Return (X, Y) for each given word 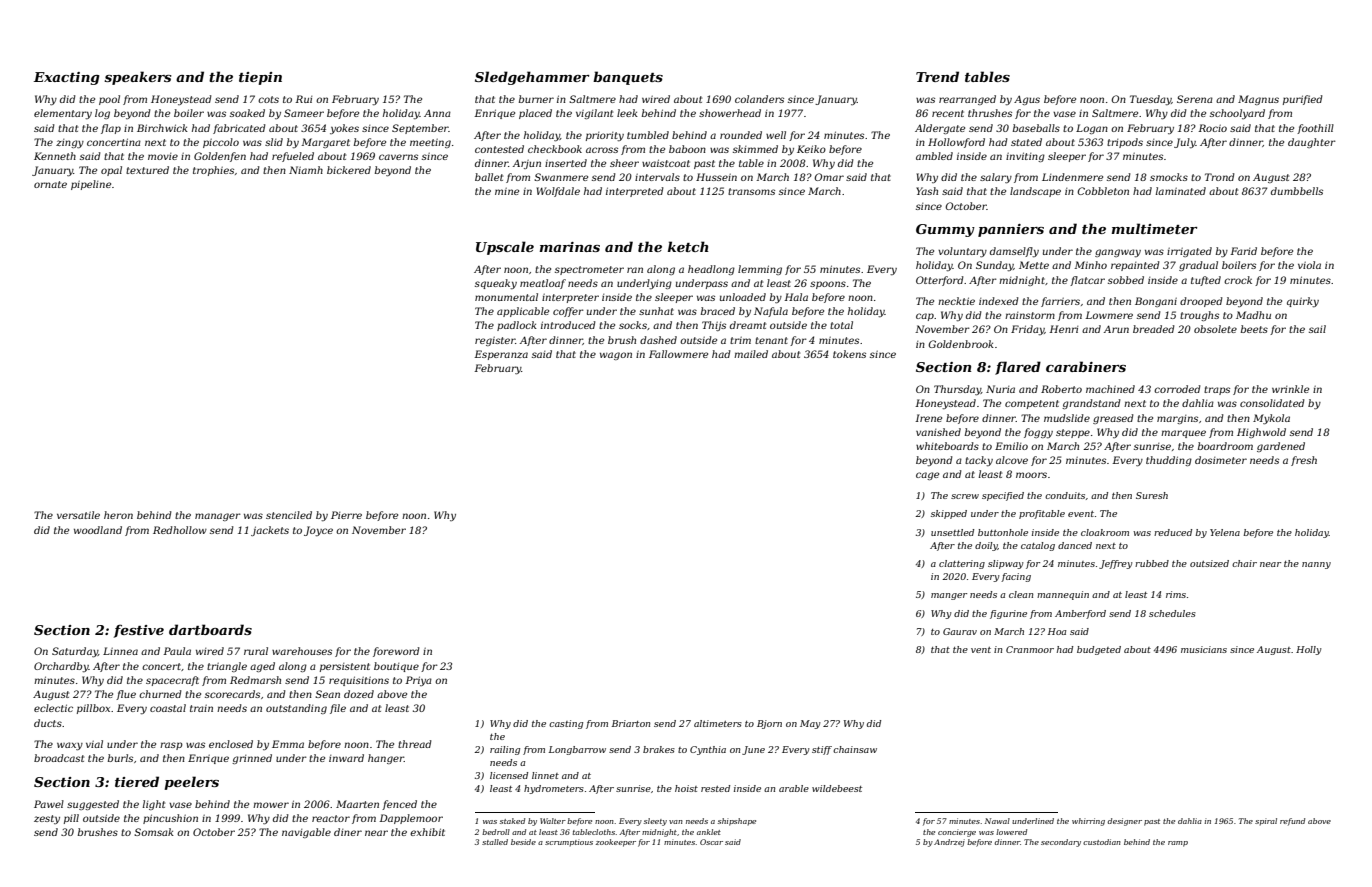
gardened (1281, 447)
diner (348, 832)
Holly (1309, 650)
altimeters (718, 723)
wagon (616, 356)
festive (139, 631)
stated (1026, 142)
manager (218, 517)
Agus (1027, 100)
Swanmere (561, 177)
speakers (138, 78)
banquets (628, 78)
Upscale (505, 248)
